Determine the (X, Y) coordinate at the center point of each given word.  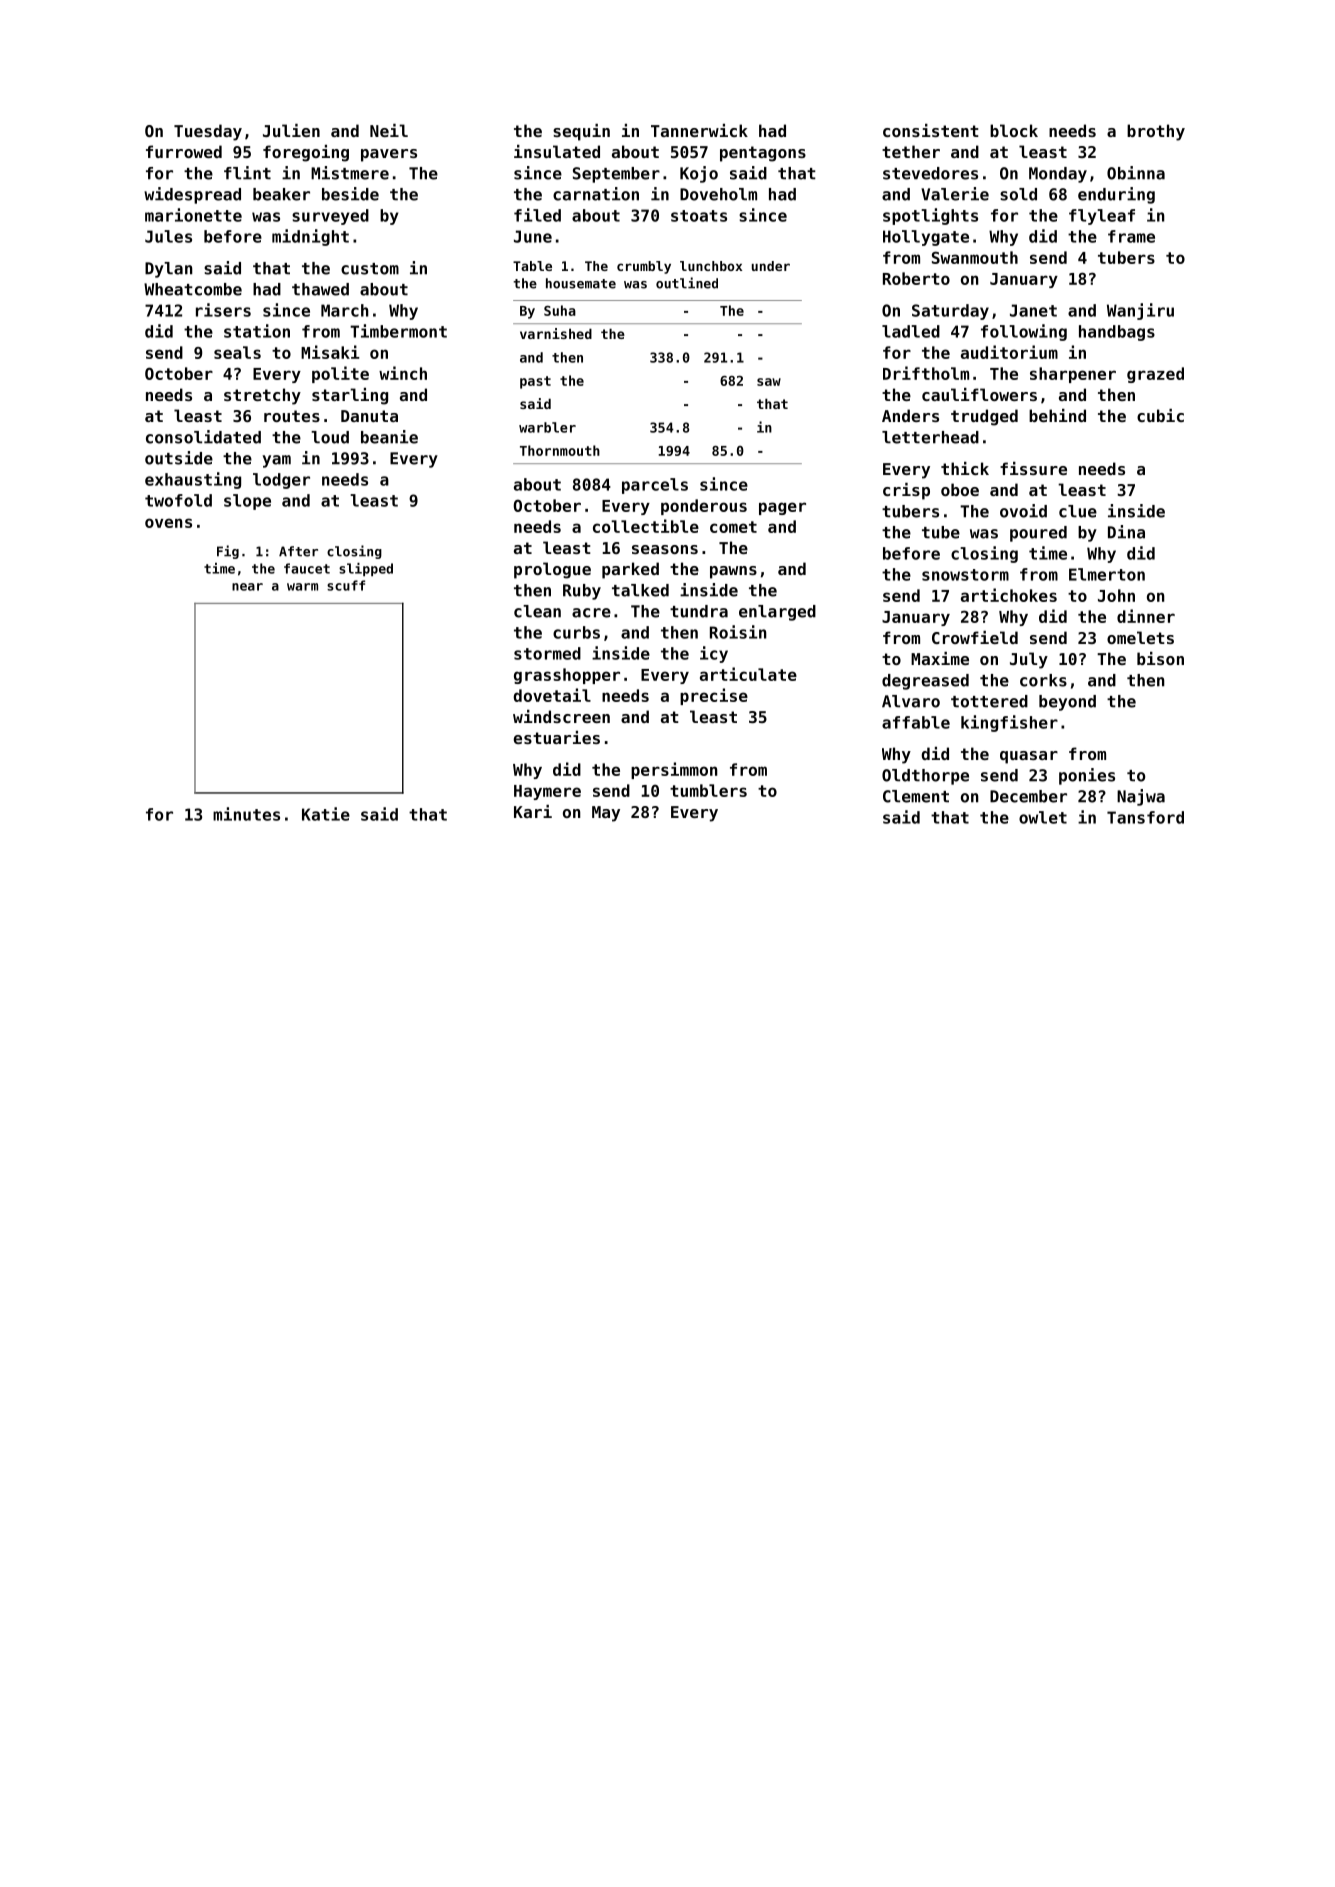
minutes (246, 814)
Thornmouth (560, 450)
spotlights (930, 216)
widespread (192, 195)
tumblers (708, 790)
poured (1038, 534)
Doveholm (718, 194)
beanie (389, 437)
